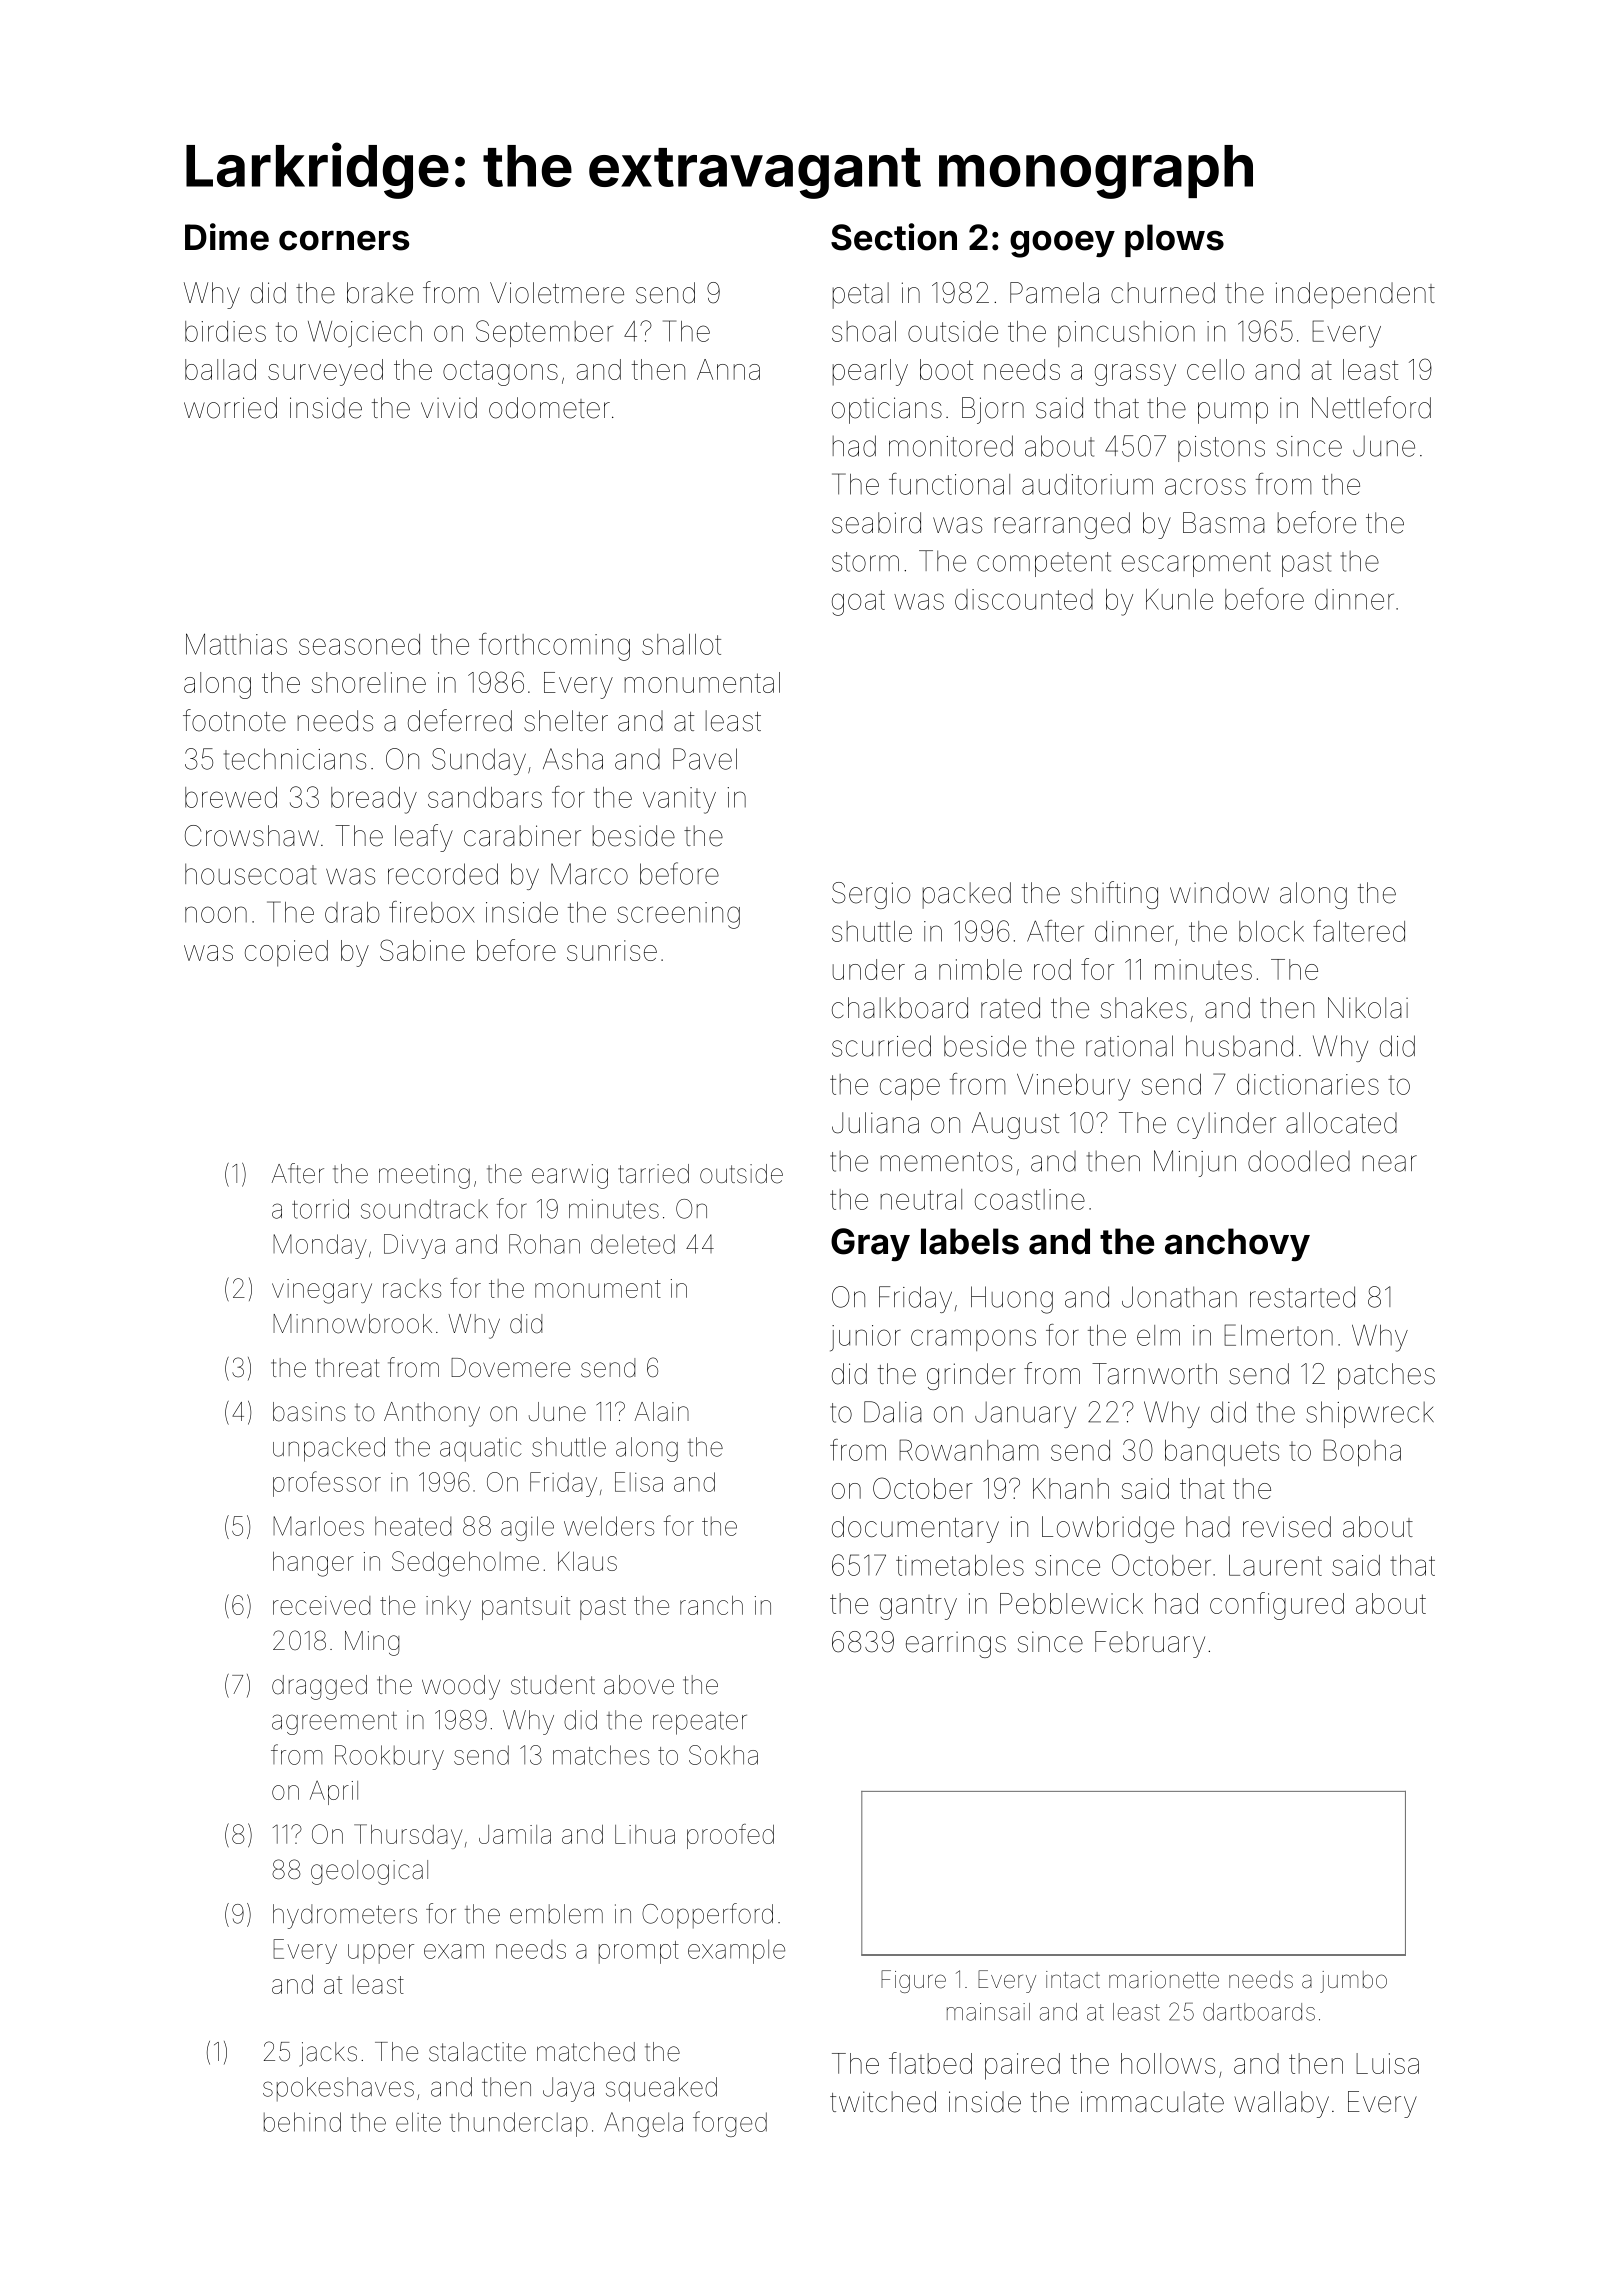 This document has height=2292, width=1620. What do you see at coordinates (1219, 893) in the document?
I see `window` at bounding box center [1219, 893].
